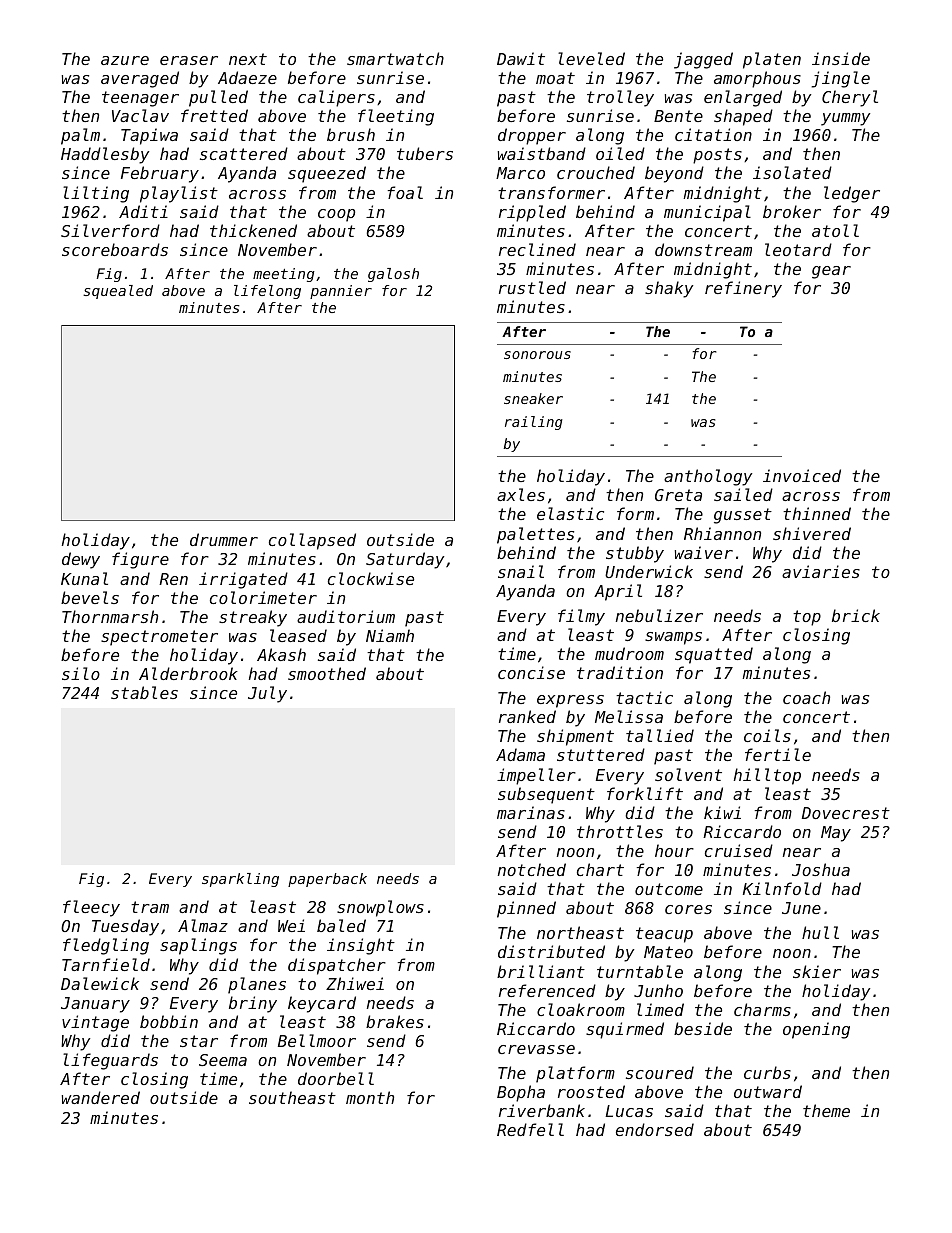  I want to click on waiver, so click(704, 552).
